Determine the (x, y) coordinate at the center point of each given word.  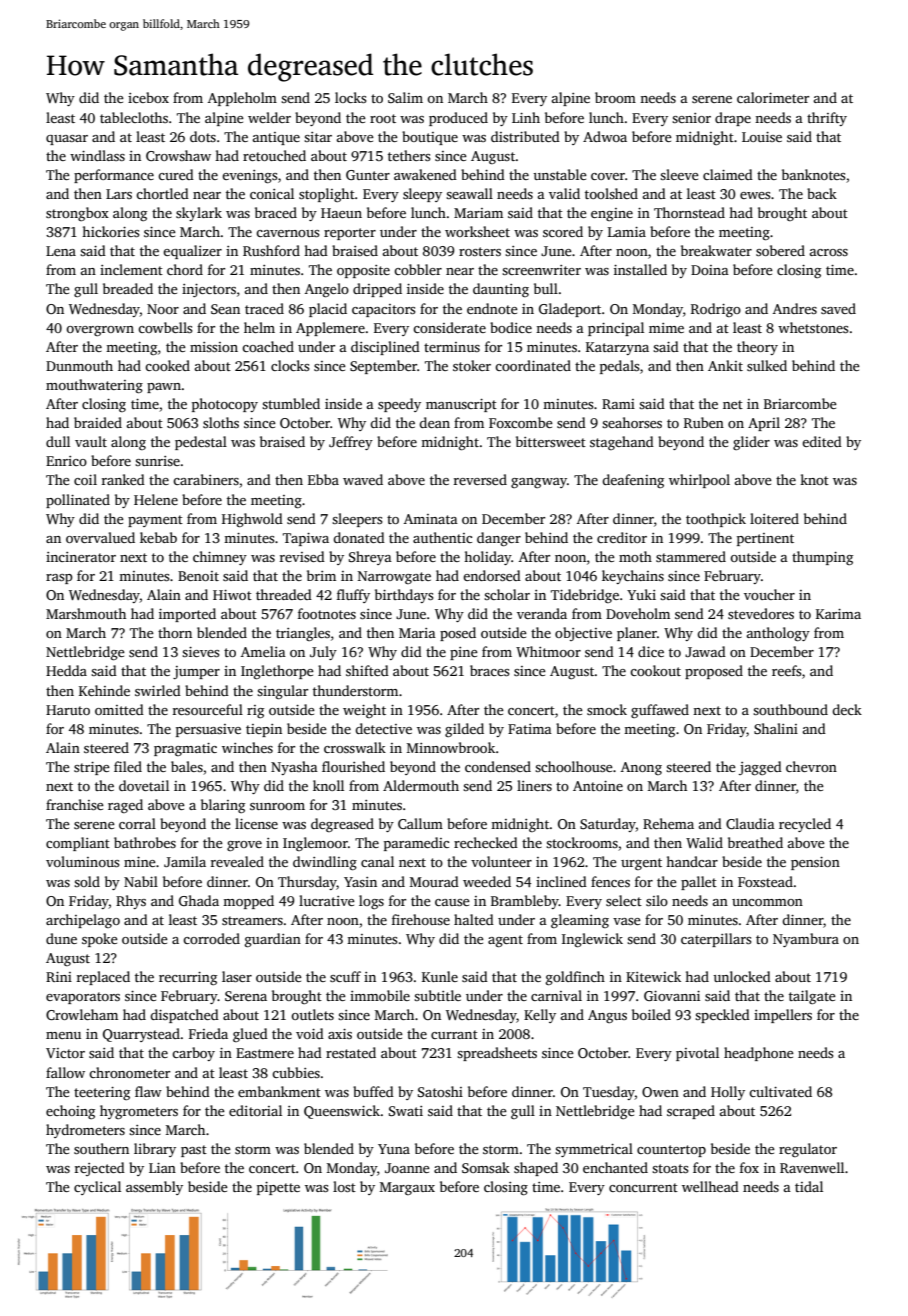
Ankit (725, 365)
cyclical (97, 1188)
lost (344, 1186)
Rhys (131, 902)
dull (58, 441)
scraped (691, 1112)
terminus (452, 347)
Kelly (540, 1016)
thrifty (827, 119)
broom (615, 97)
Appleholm (242, 99)
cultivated (780, 1091)
